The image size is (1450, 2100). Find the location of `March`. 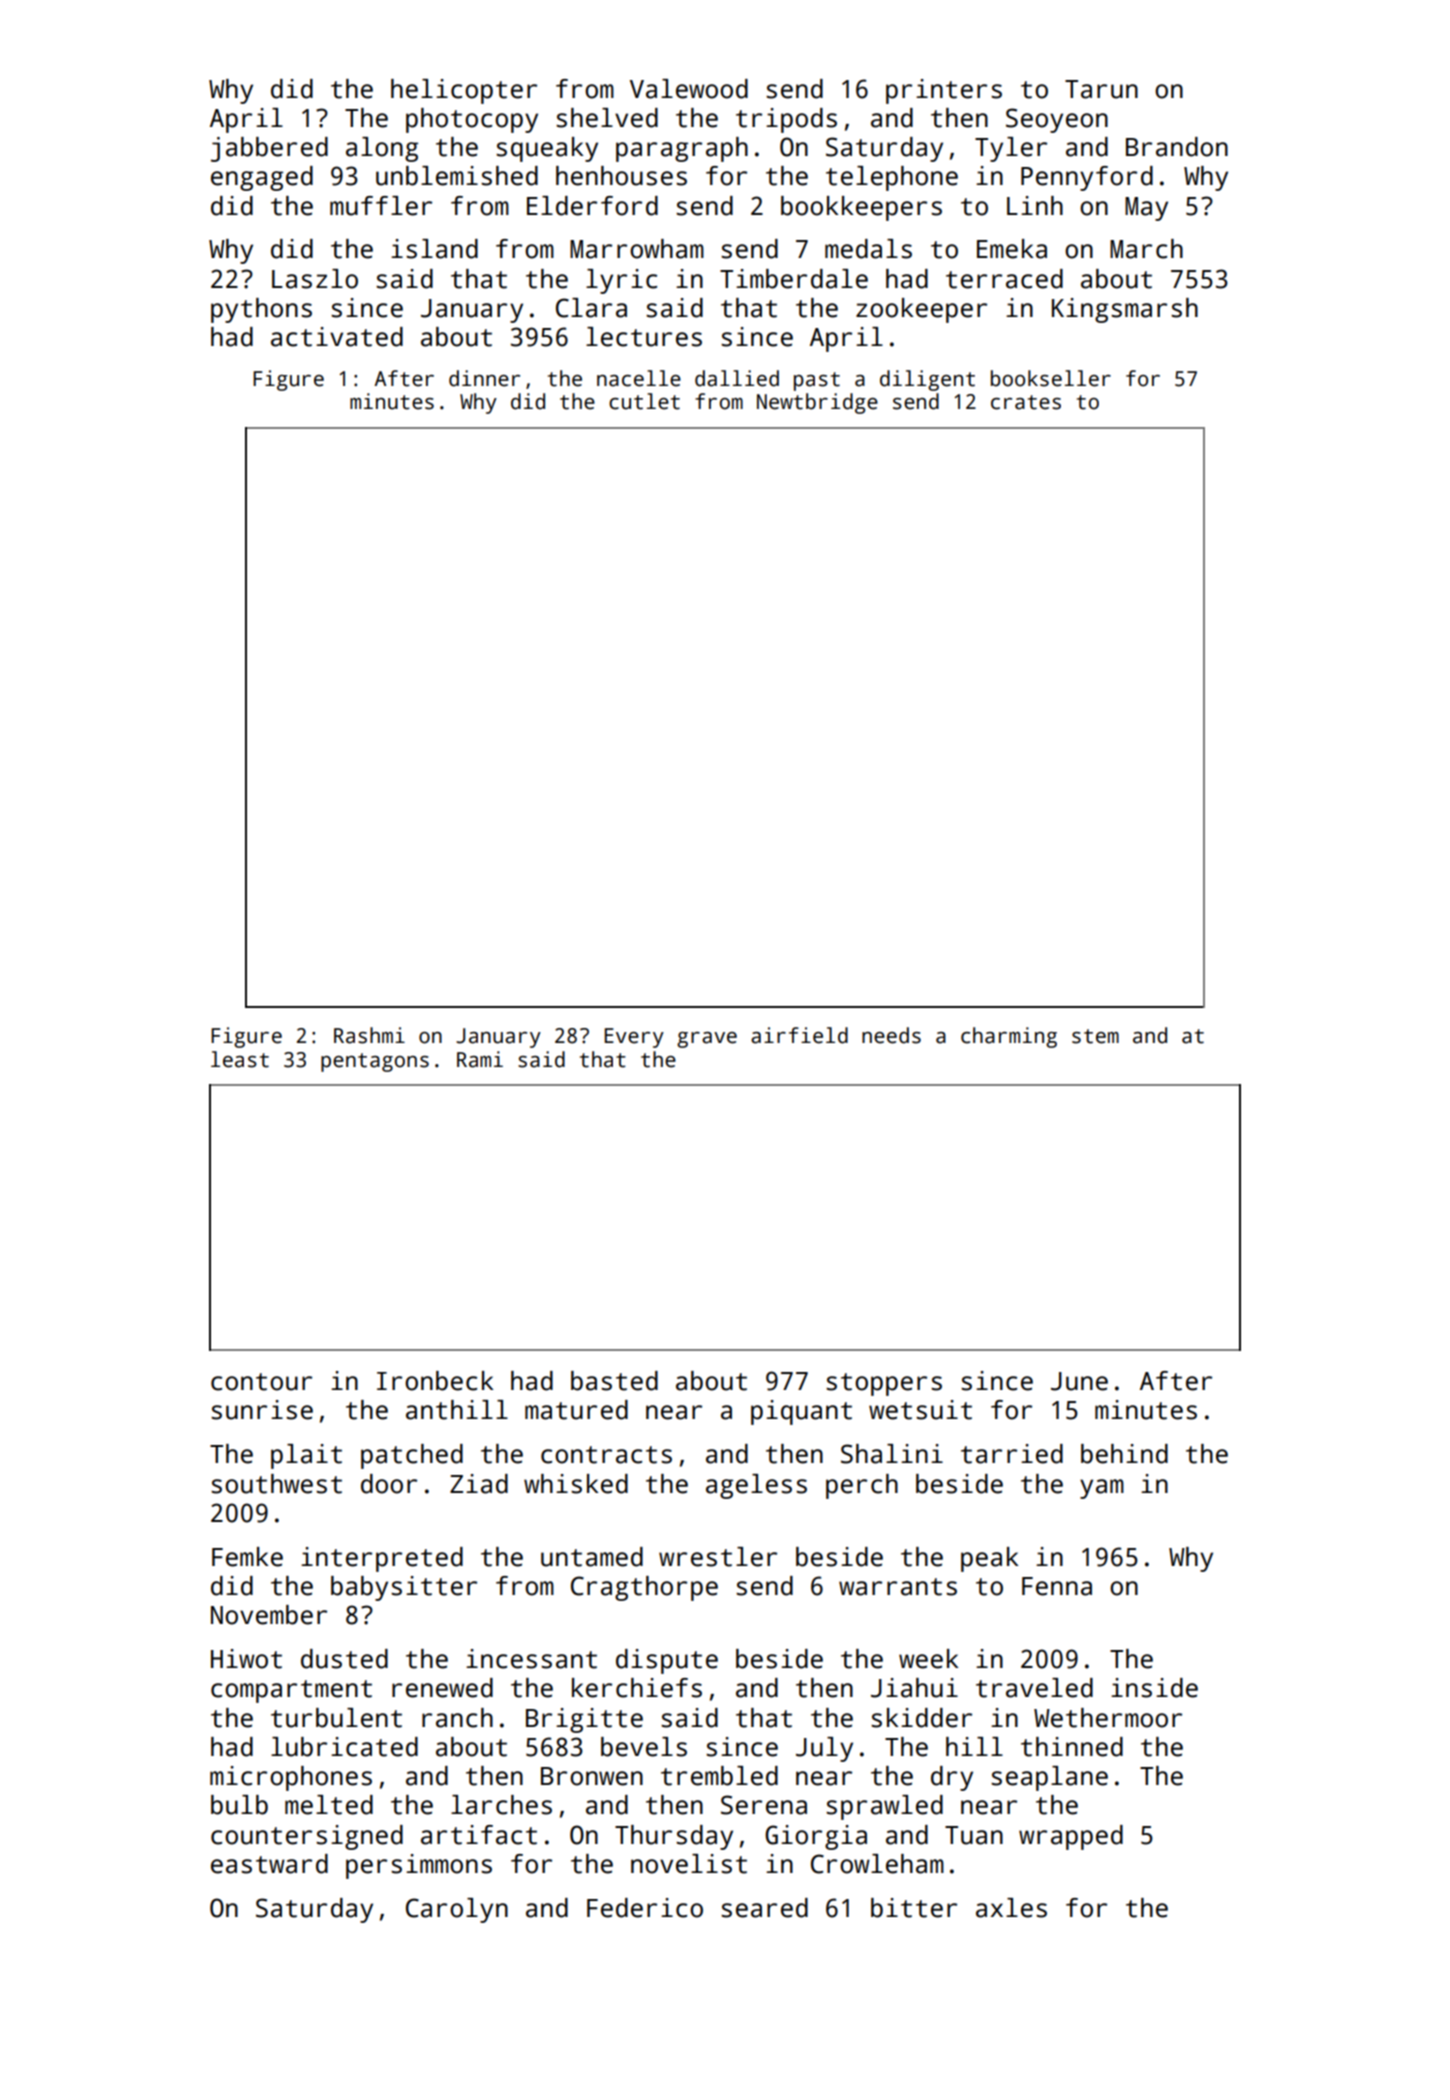

March is located at coordinates (1146, 249).
